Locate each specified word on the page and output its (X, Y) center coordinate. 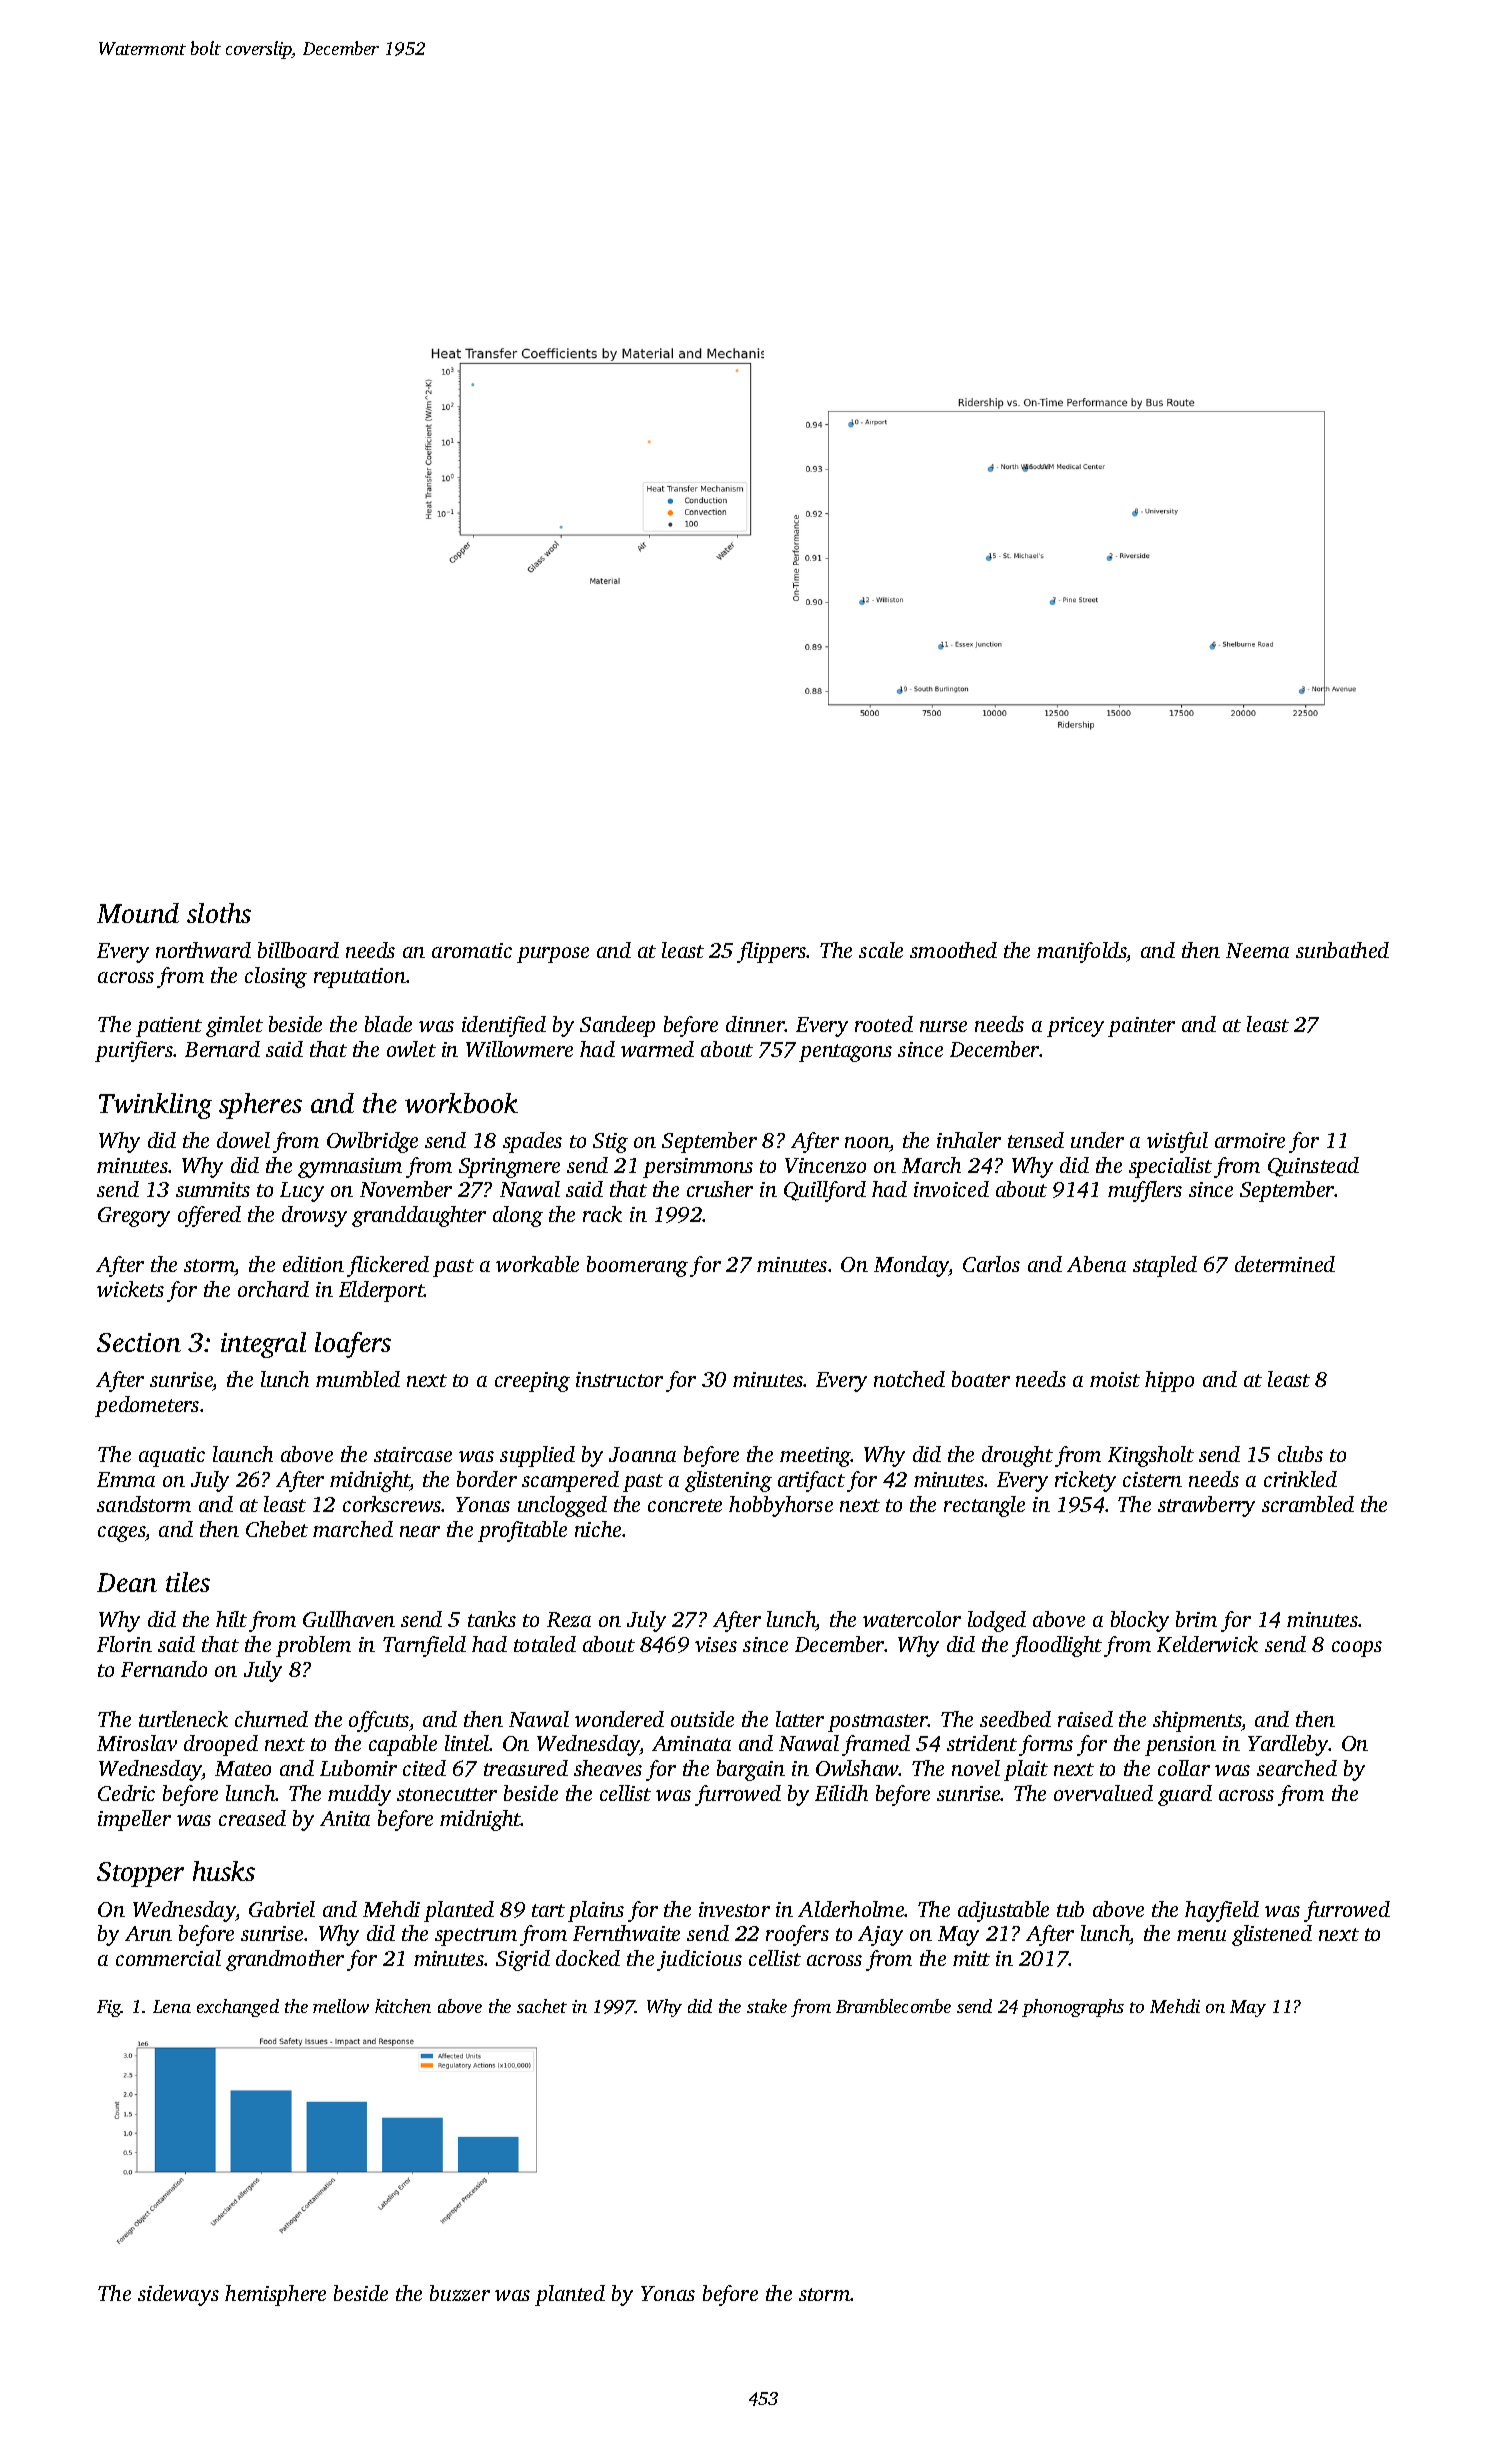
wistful (1177, 1142)
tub (1070, 1909)
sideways (178, 2295)
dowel (243, 1140)
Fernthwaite (626, 1933)
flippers (772, 952)
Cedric (126, 1793)
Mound (138, 913)
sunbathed (1342, 950)
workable (537, 1264)
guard (1185, 1795)
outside (702, 1719)
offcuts (379, 1721)
